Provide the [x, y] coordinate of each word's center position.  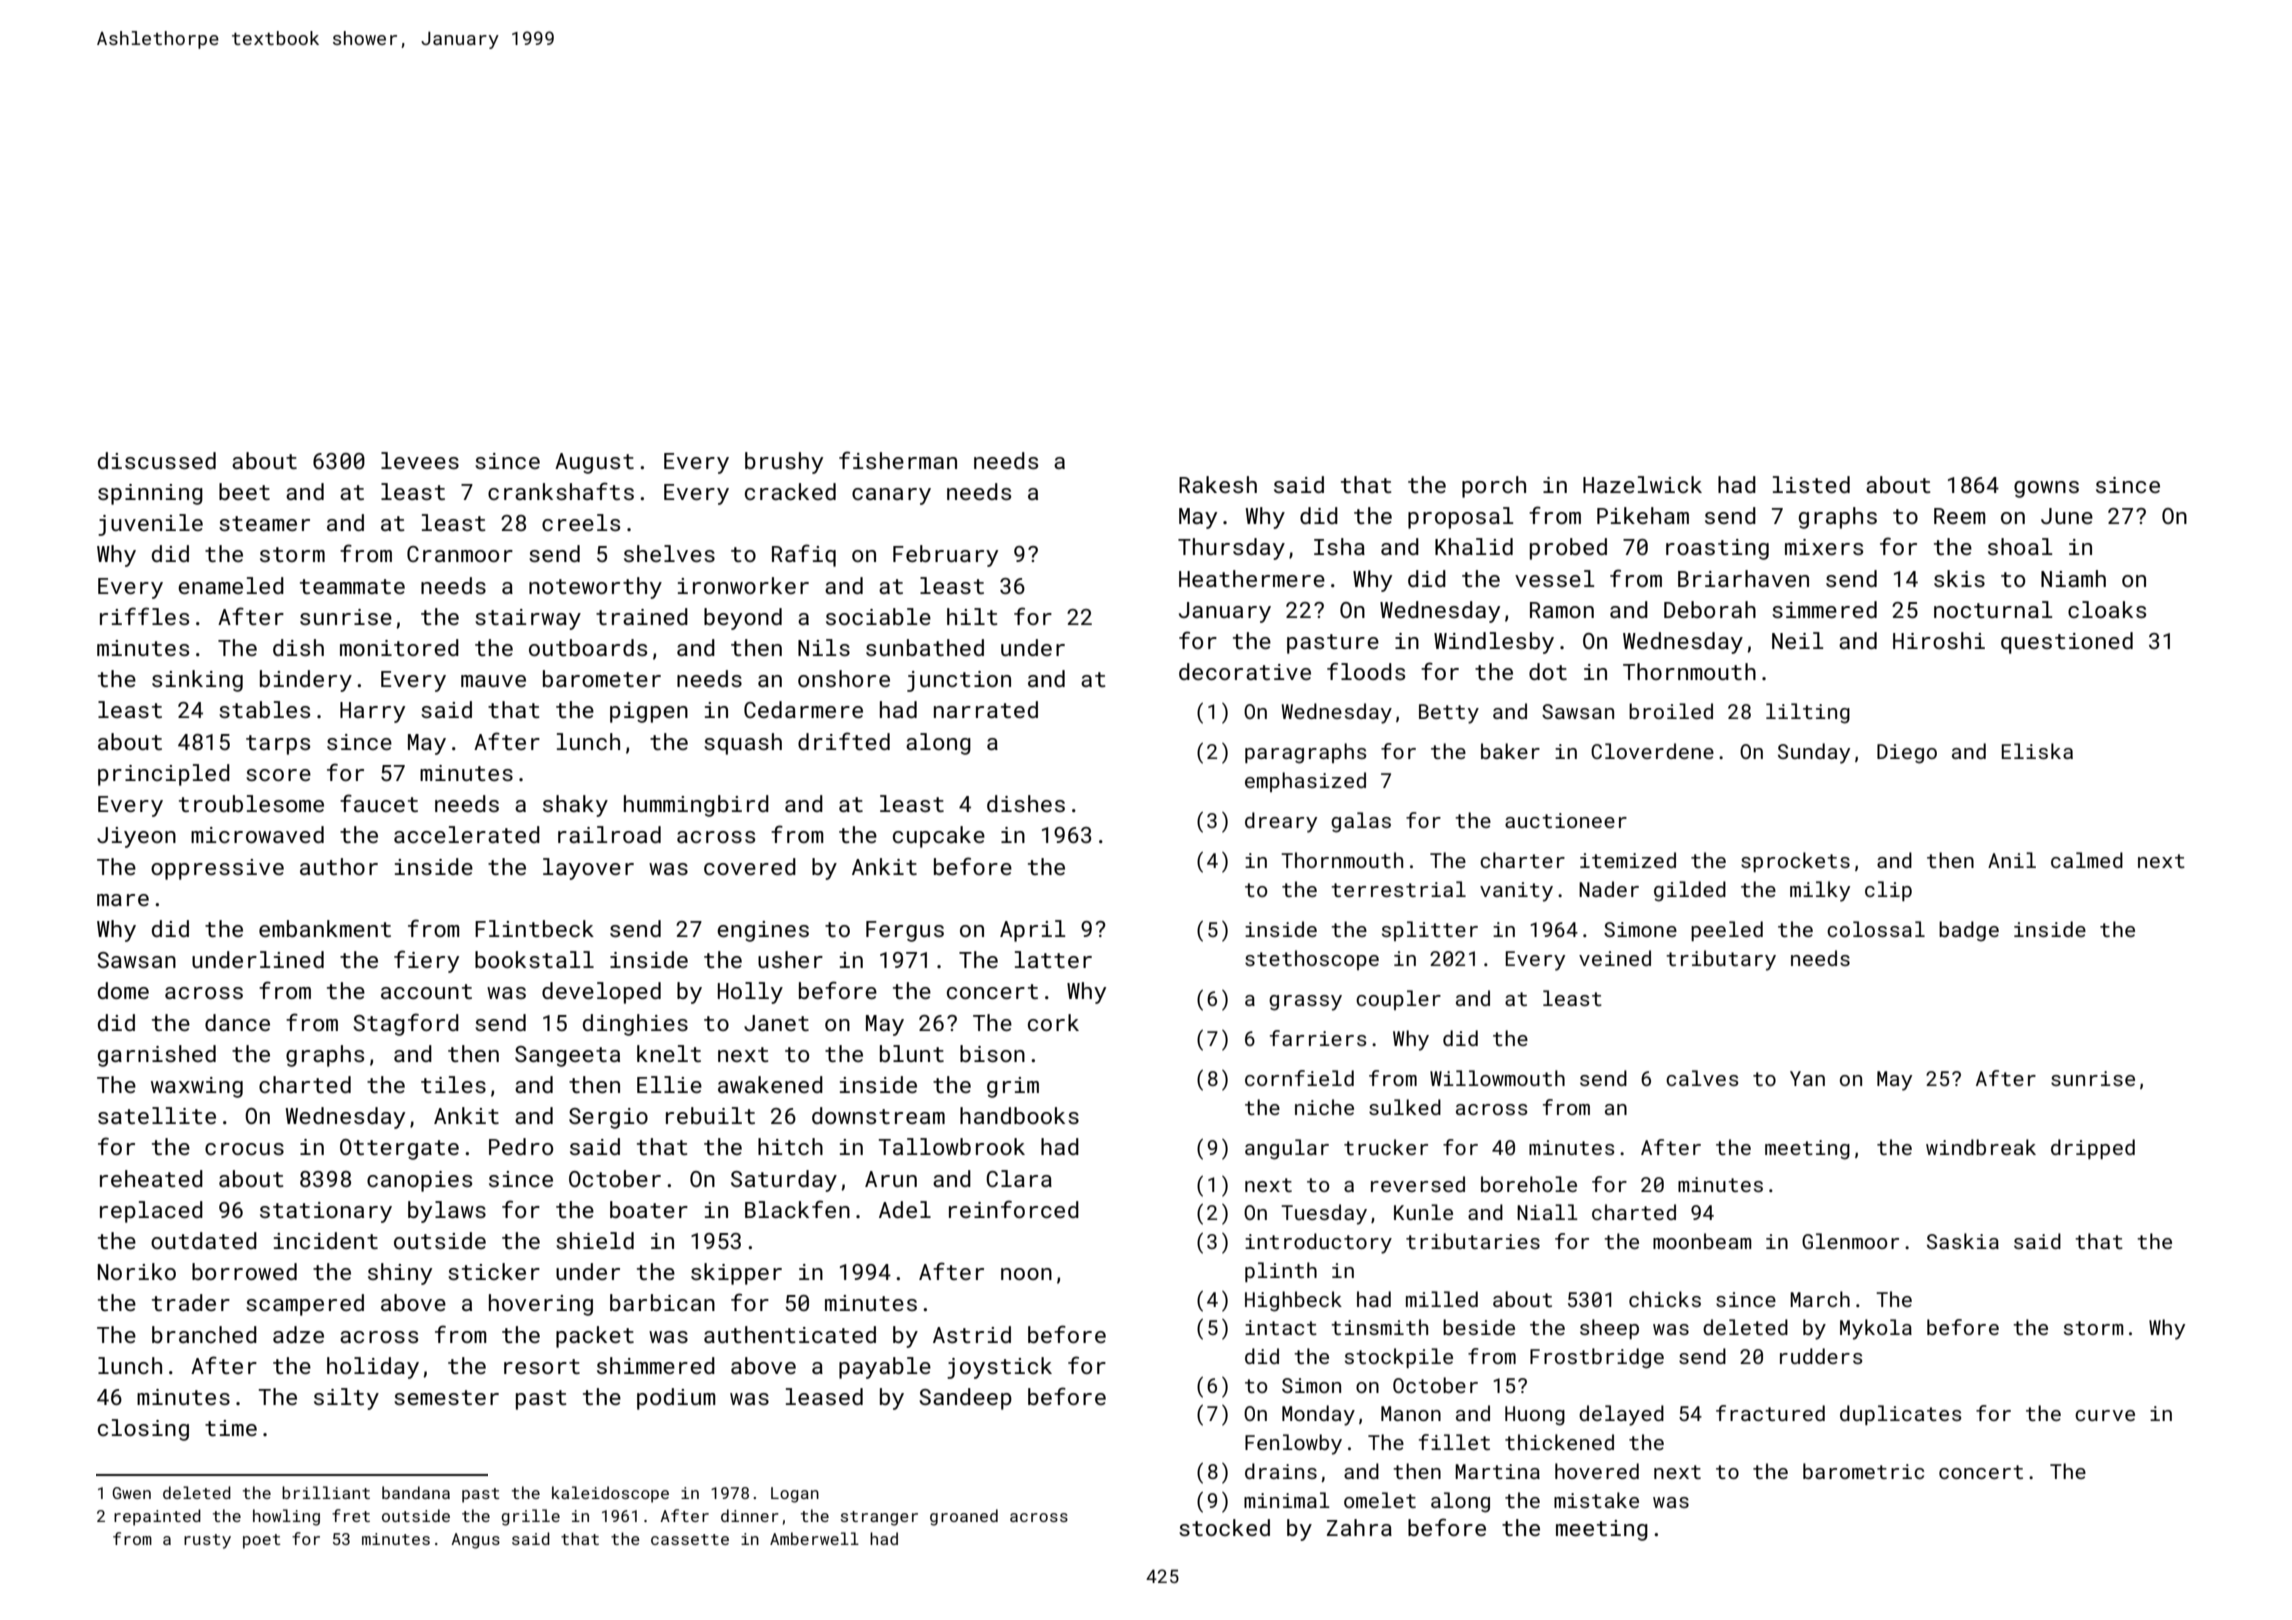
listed [1811, 484]
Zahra [1359, 1527]
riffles [144, 616]
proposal [1461, 518]
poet [262, 1541]
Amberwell [814, 1538]
